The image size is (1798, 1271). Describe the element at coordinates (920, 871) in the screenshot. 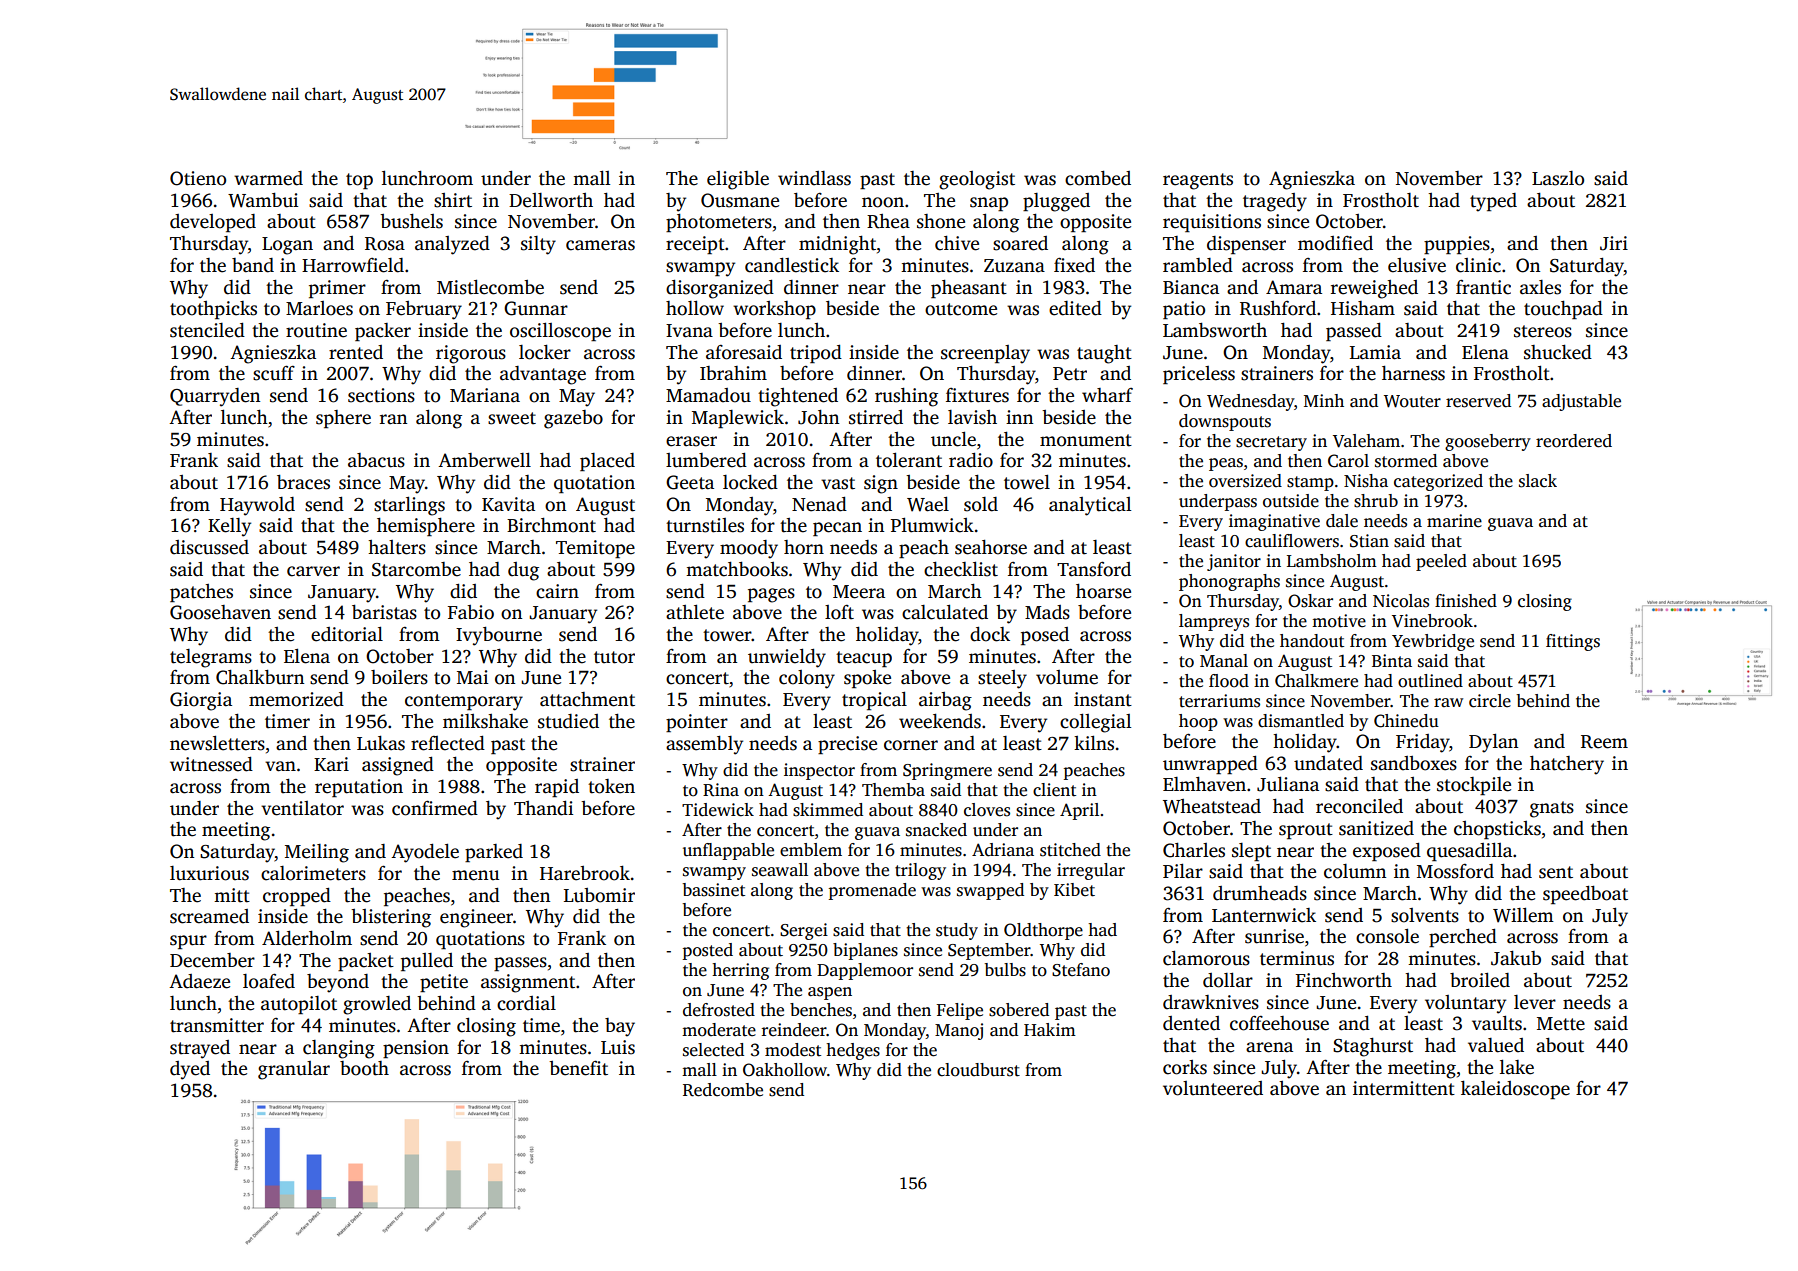

I see `trilogy` at that location.
